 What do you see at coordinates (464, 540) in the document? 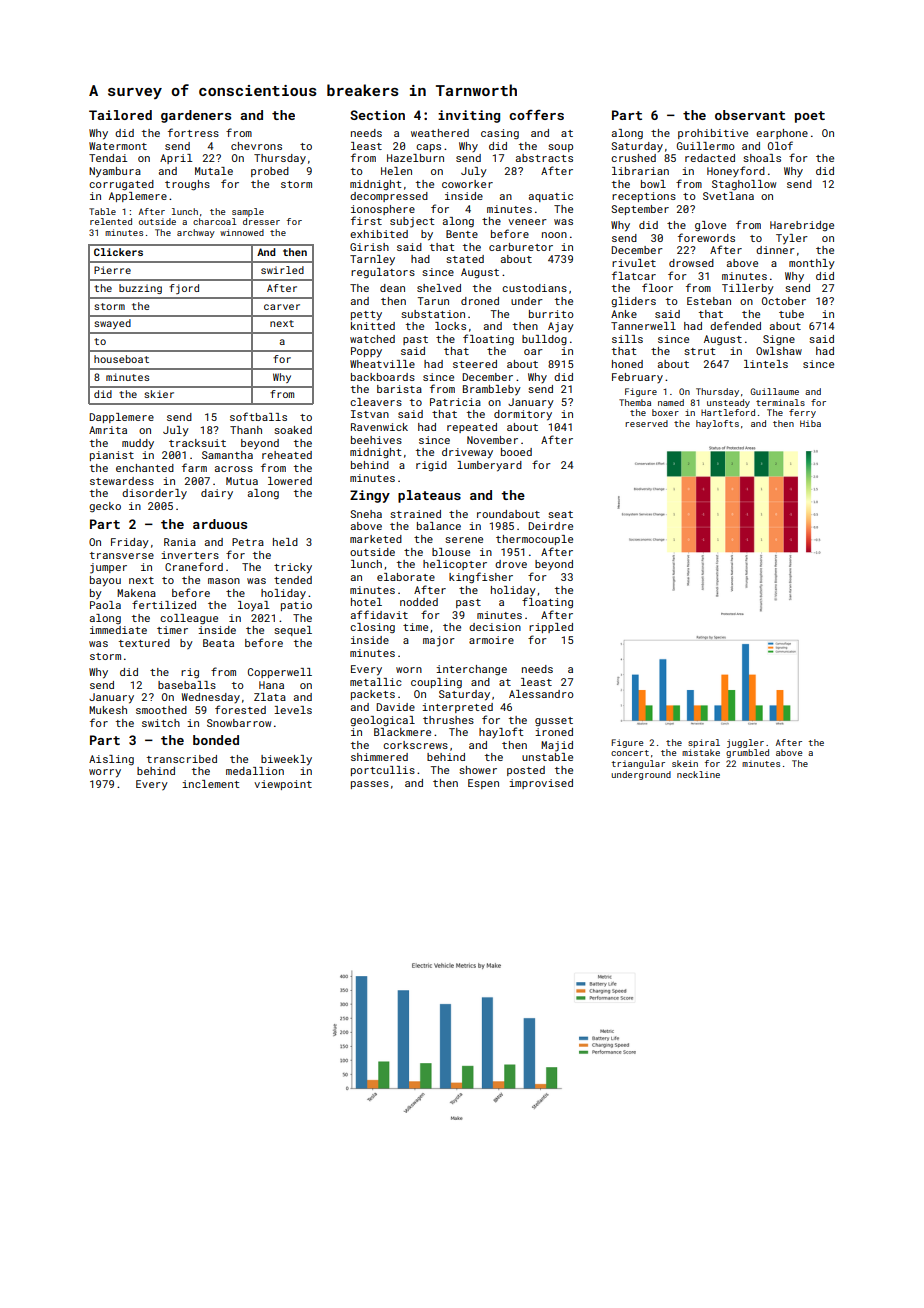
I see `serene` at bounding box center [464, 540].
